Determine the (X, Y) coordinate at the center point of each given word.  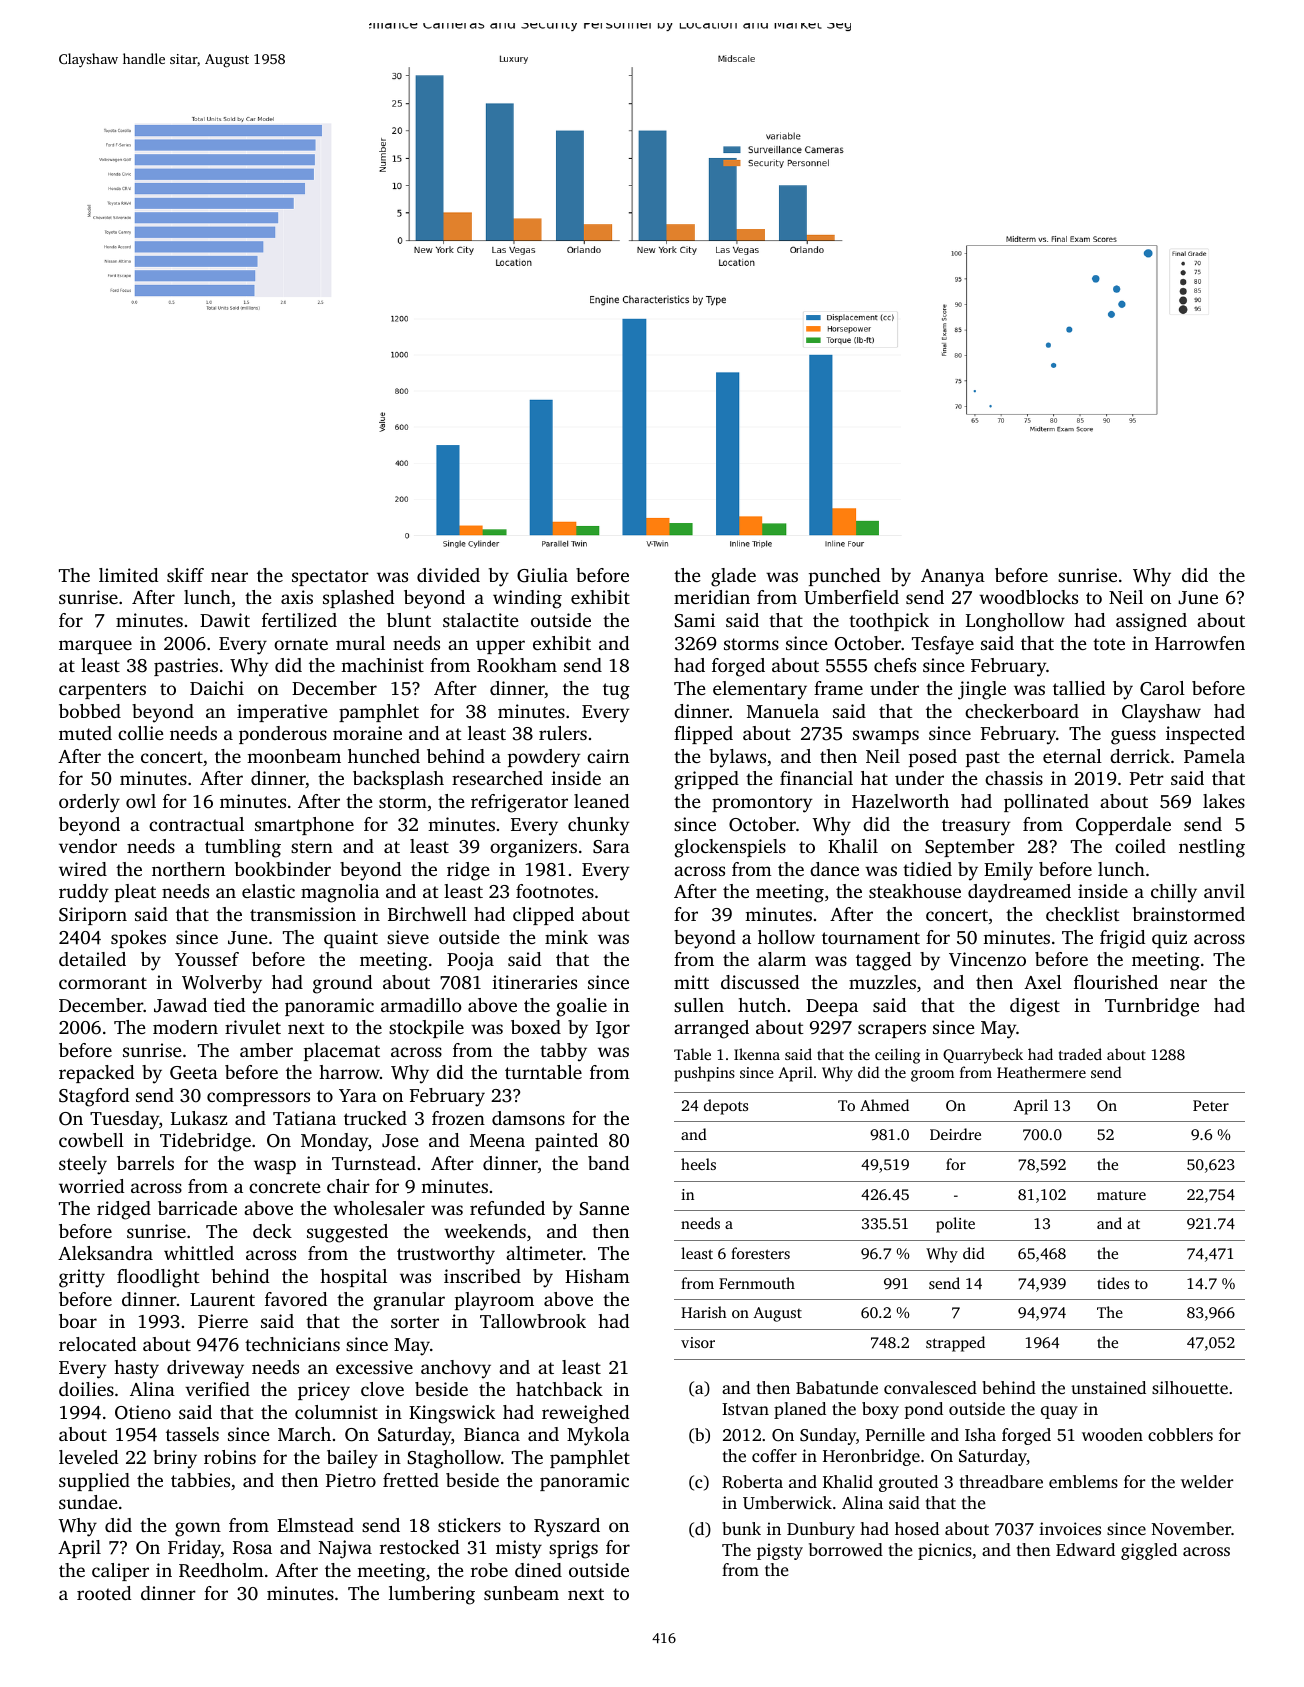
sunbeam (521, 1593)
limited (128, 575)
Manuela (783, 711)
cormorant (103, 983)
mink (566, 937)
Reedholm (221, 1570)
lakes (1224, 801)
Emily (1008, 871)
